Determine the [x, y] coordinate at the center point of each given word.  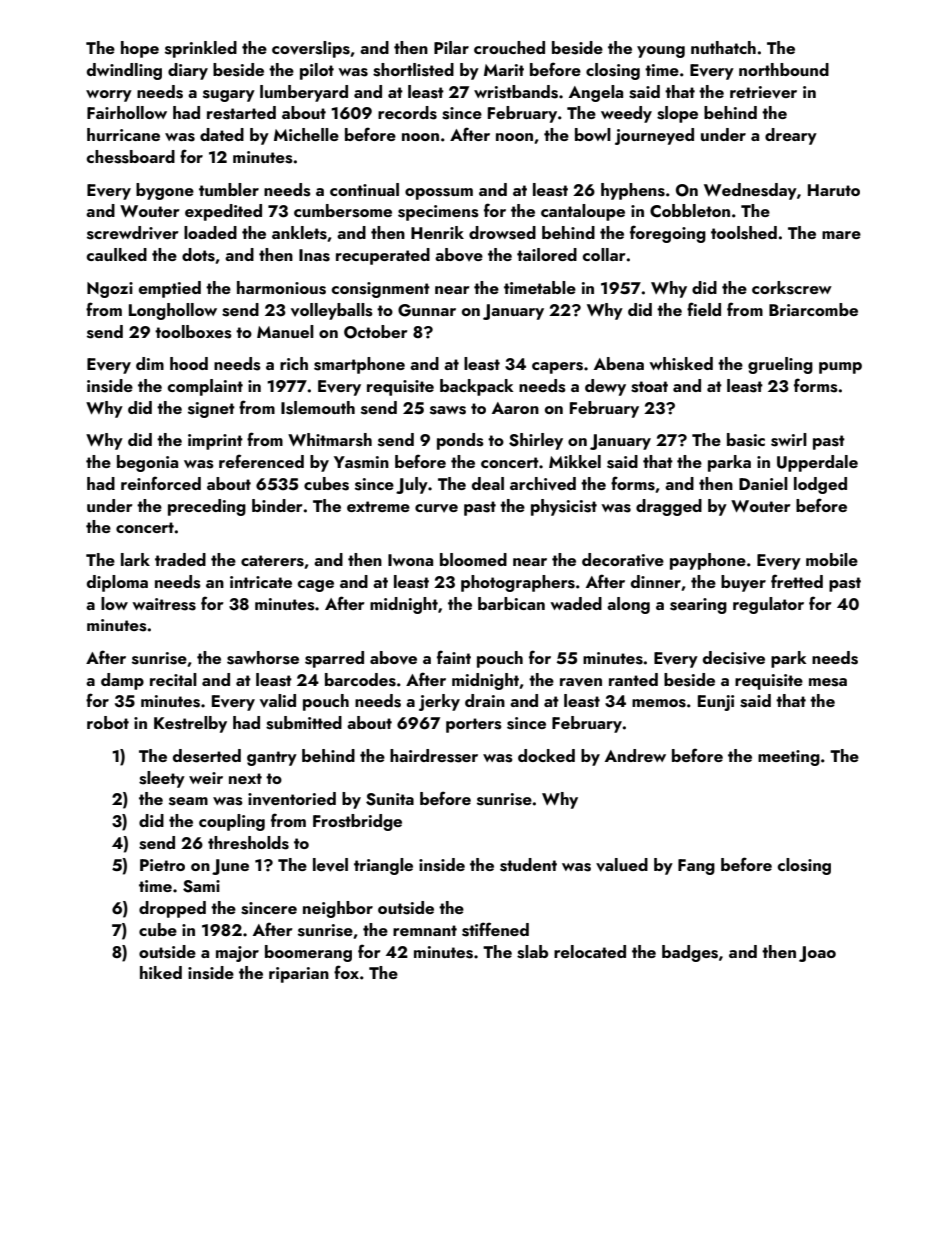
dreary [791, 136]
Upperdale [817, 463]
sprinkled [201, 49]
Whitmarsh [330, 440]
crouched [509, 47]
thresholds [248, 843]
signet [211, 410]
